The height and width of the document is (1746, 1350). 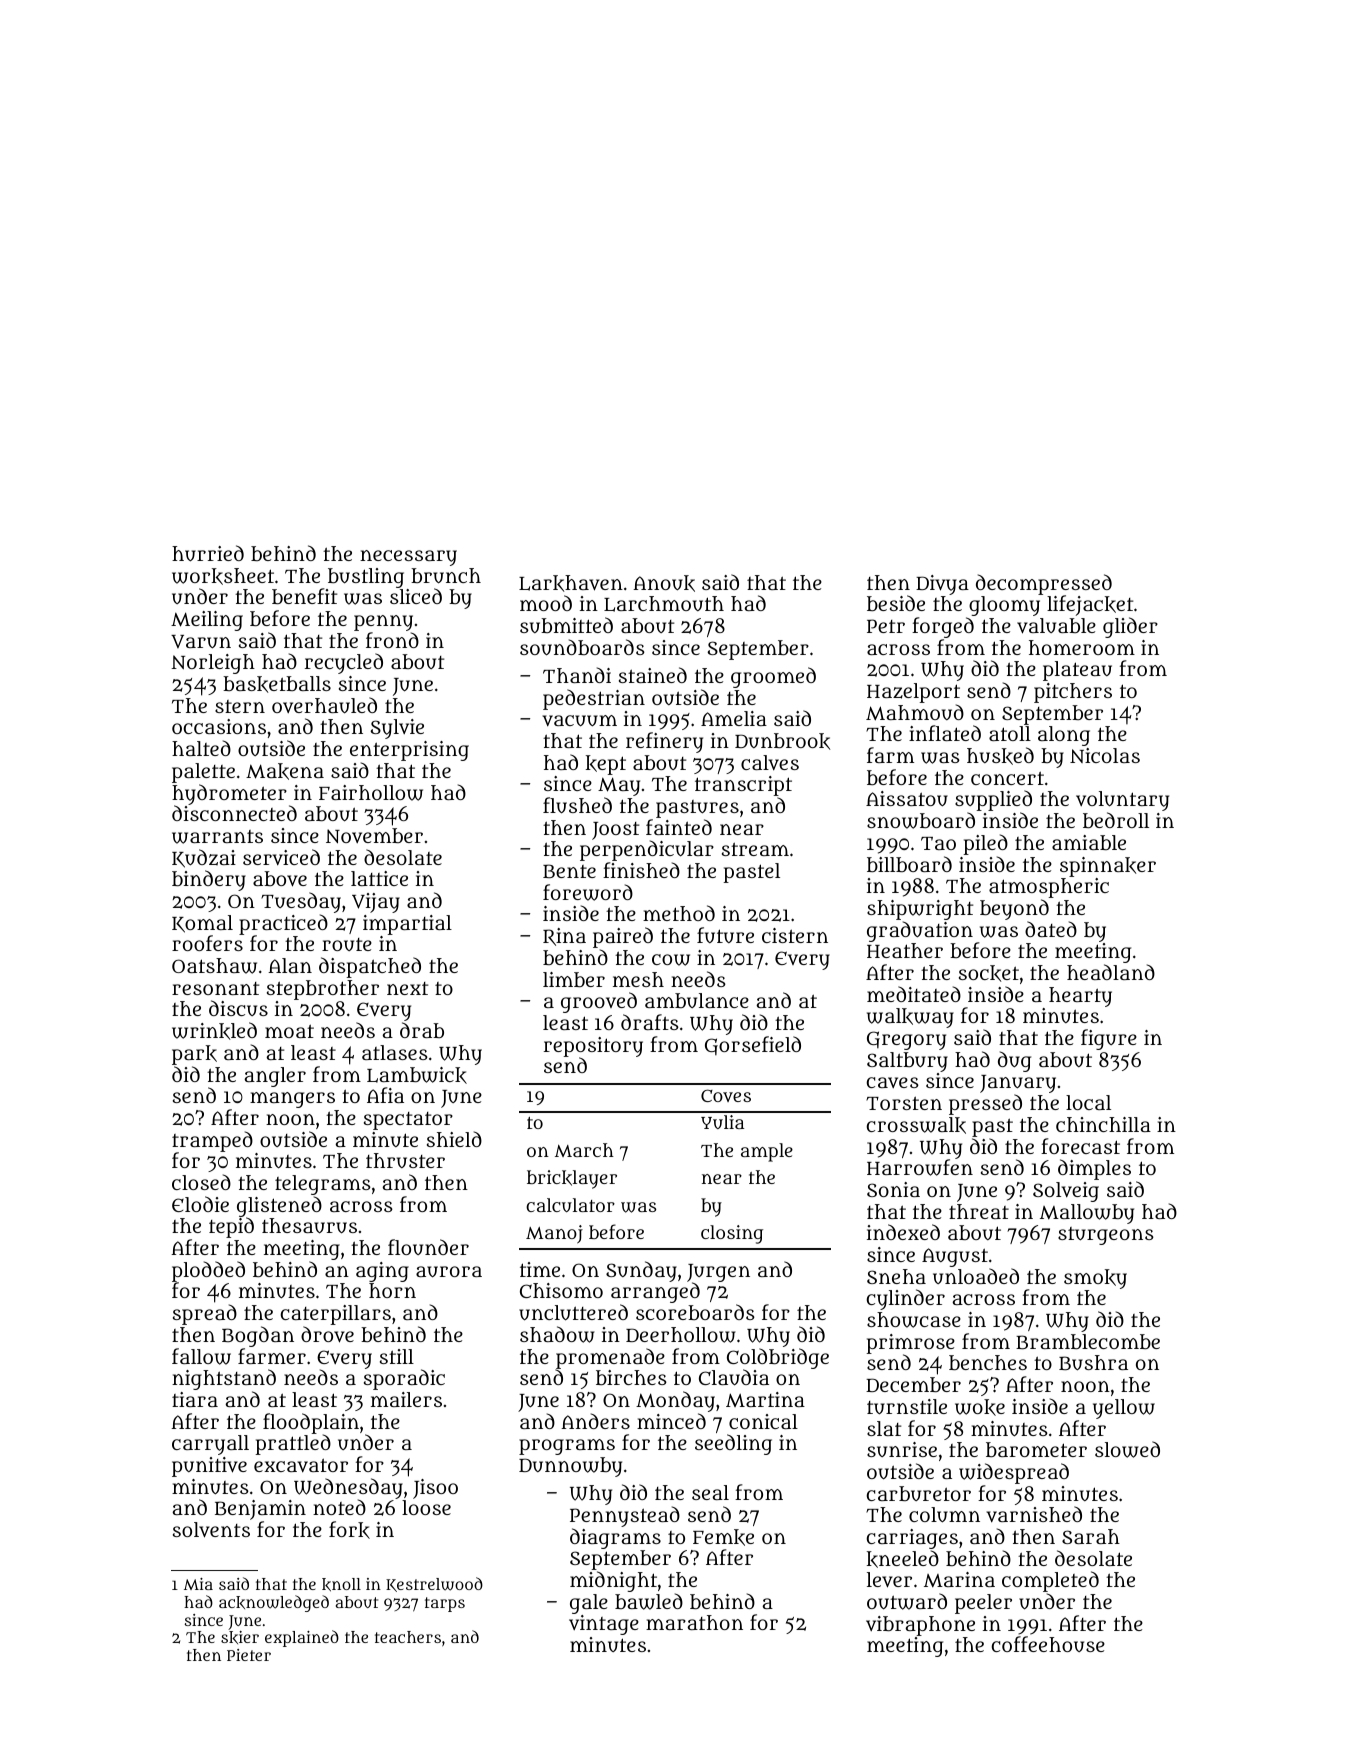 What do you see at coordinates (710, 1492) in the document?
I see `seal` at bounding box center [710, 1492].
